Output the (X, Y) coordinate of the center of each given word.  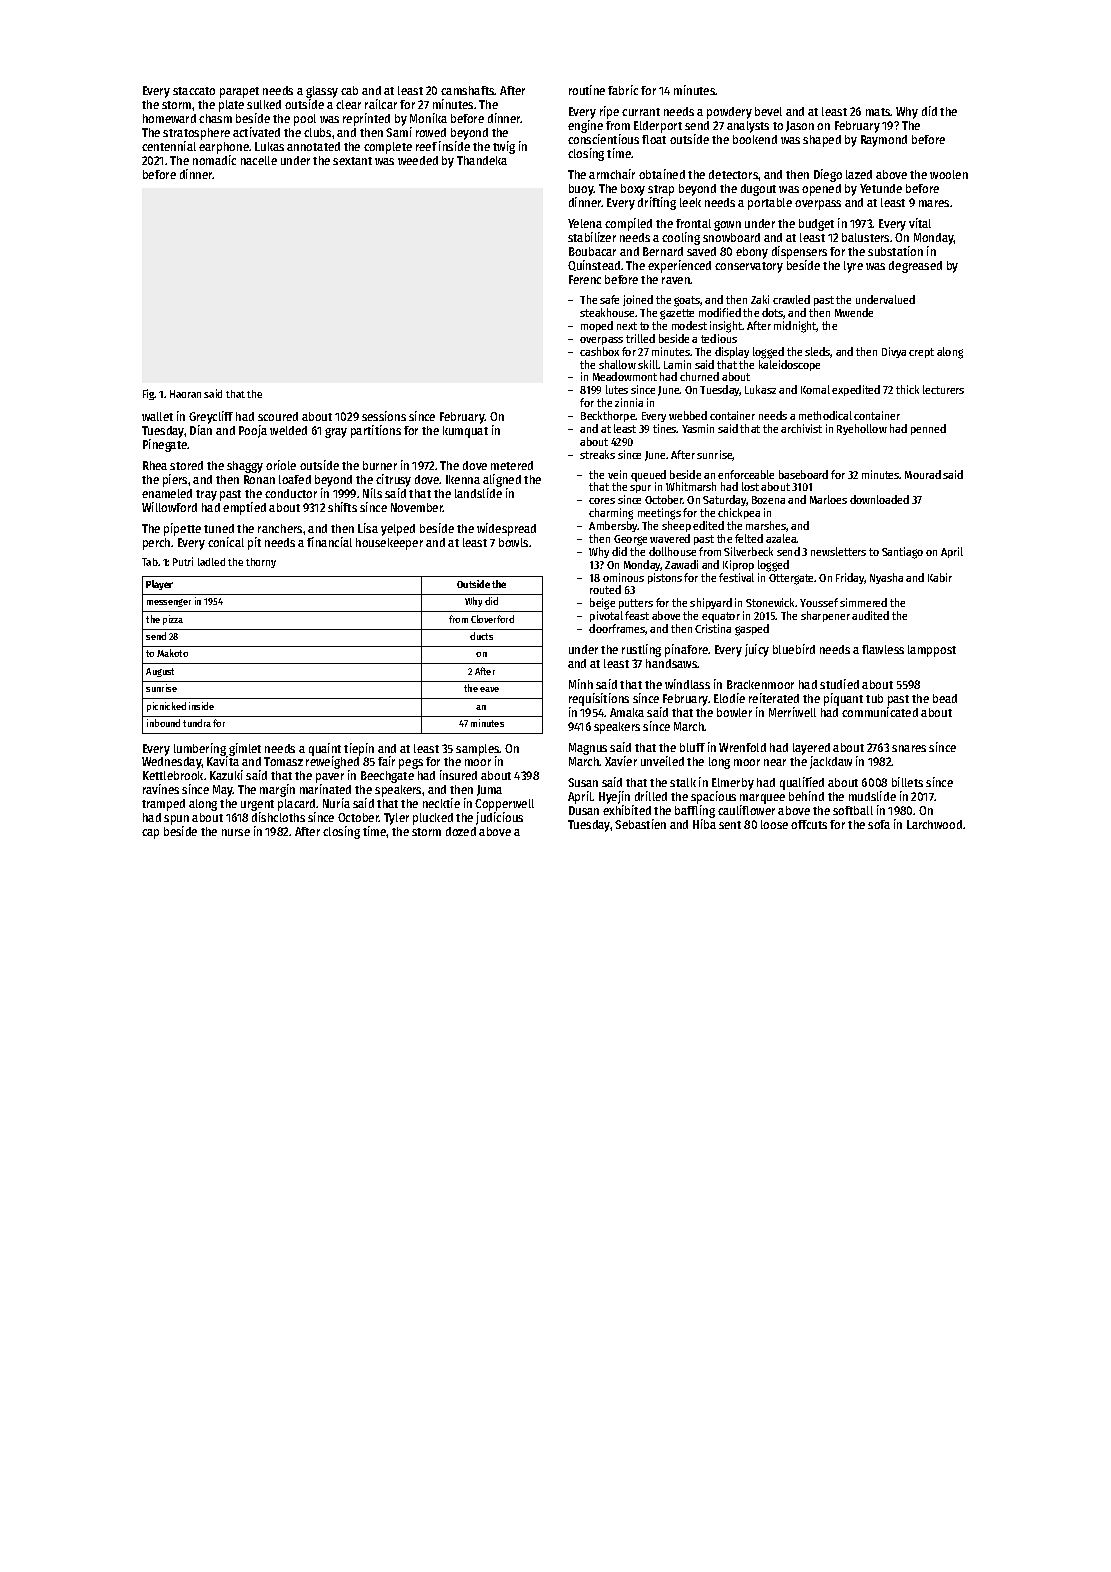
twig (504, 147)
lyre (853, 267)
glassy (322, 92)
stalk (683, 782)
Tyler (396, 819)
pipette (182, 529)
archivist (801, 428)
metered (512, 465)
